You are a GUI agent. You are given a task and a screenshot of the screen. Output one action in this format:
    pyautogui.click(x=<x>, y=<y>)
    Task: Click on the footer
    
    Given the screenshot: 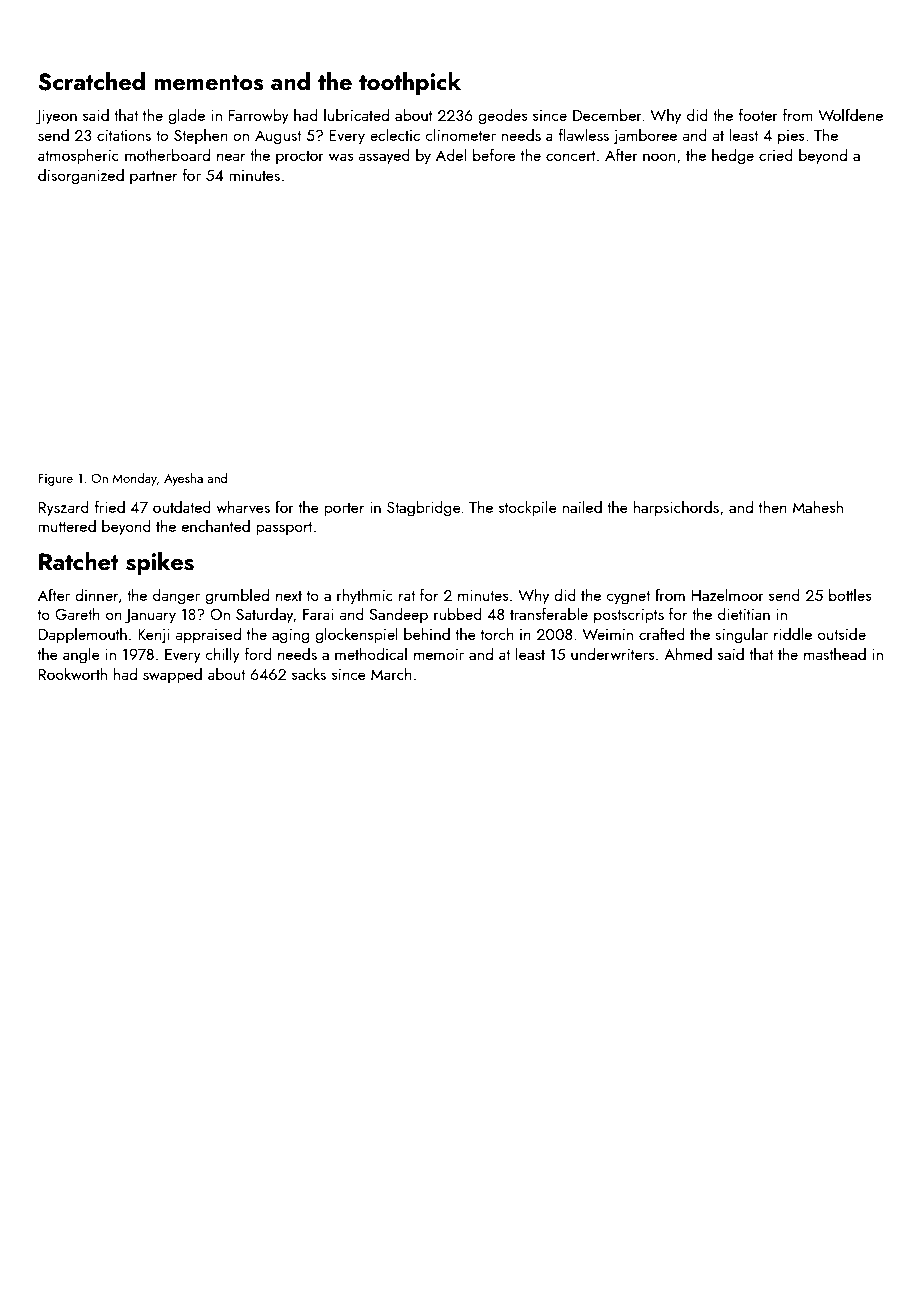 What is the action you would take?
    pyautogui.click(x=758, y=114)
